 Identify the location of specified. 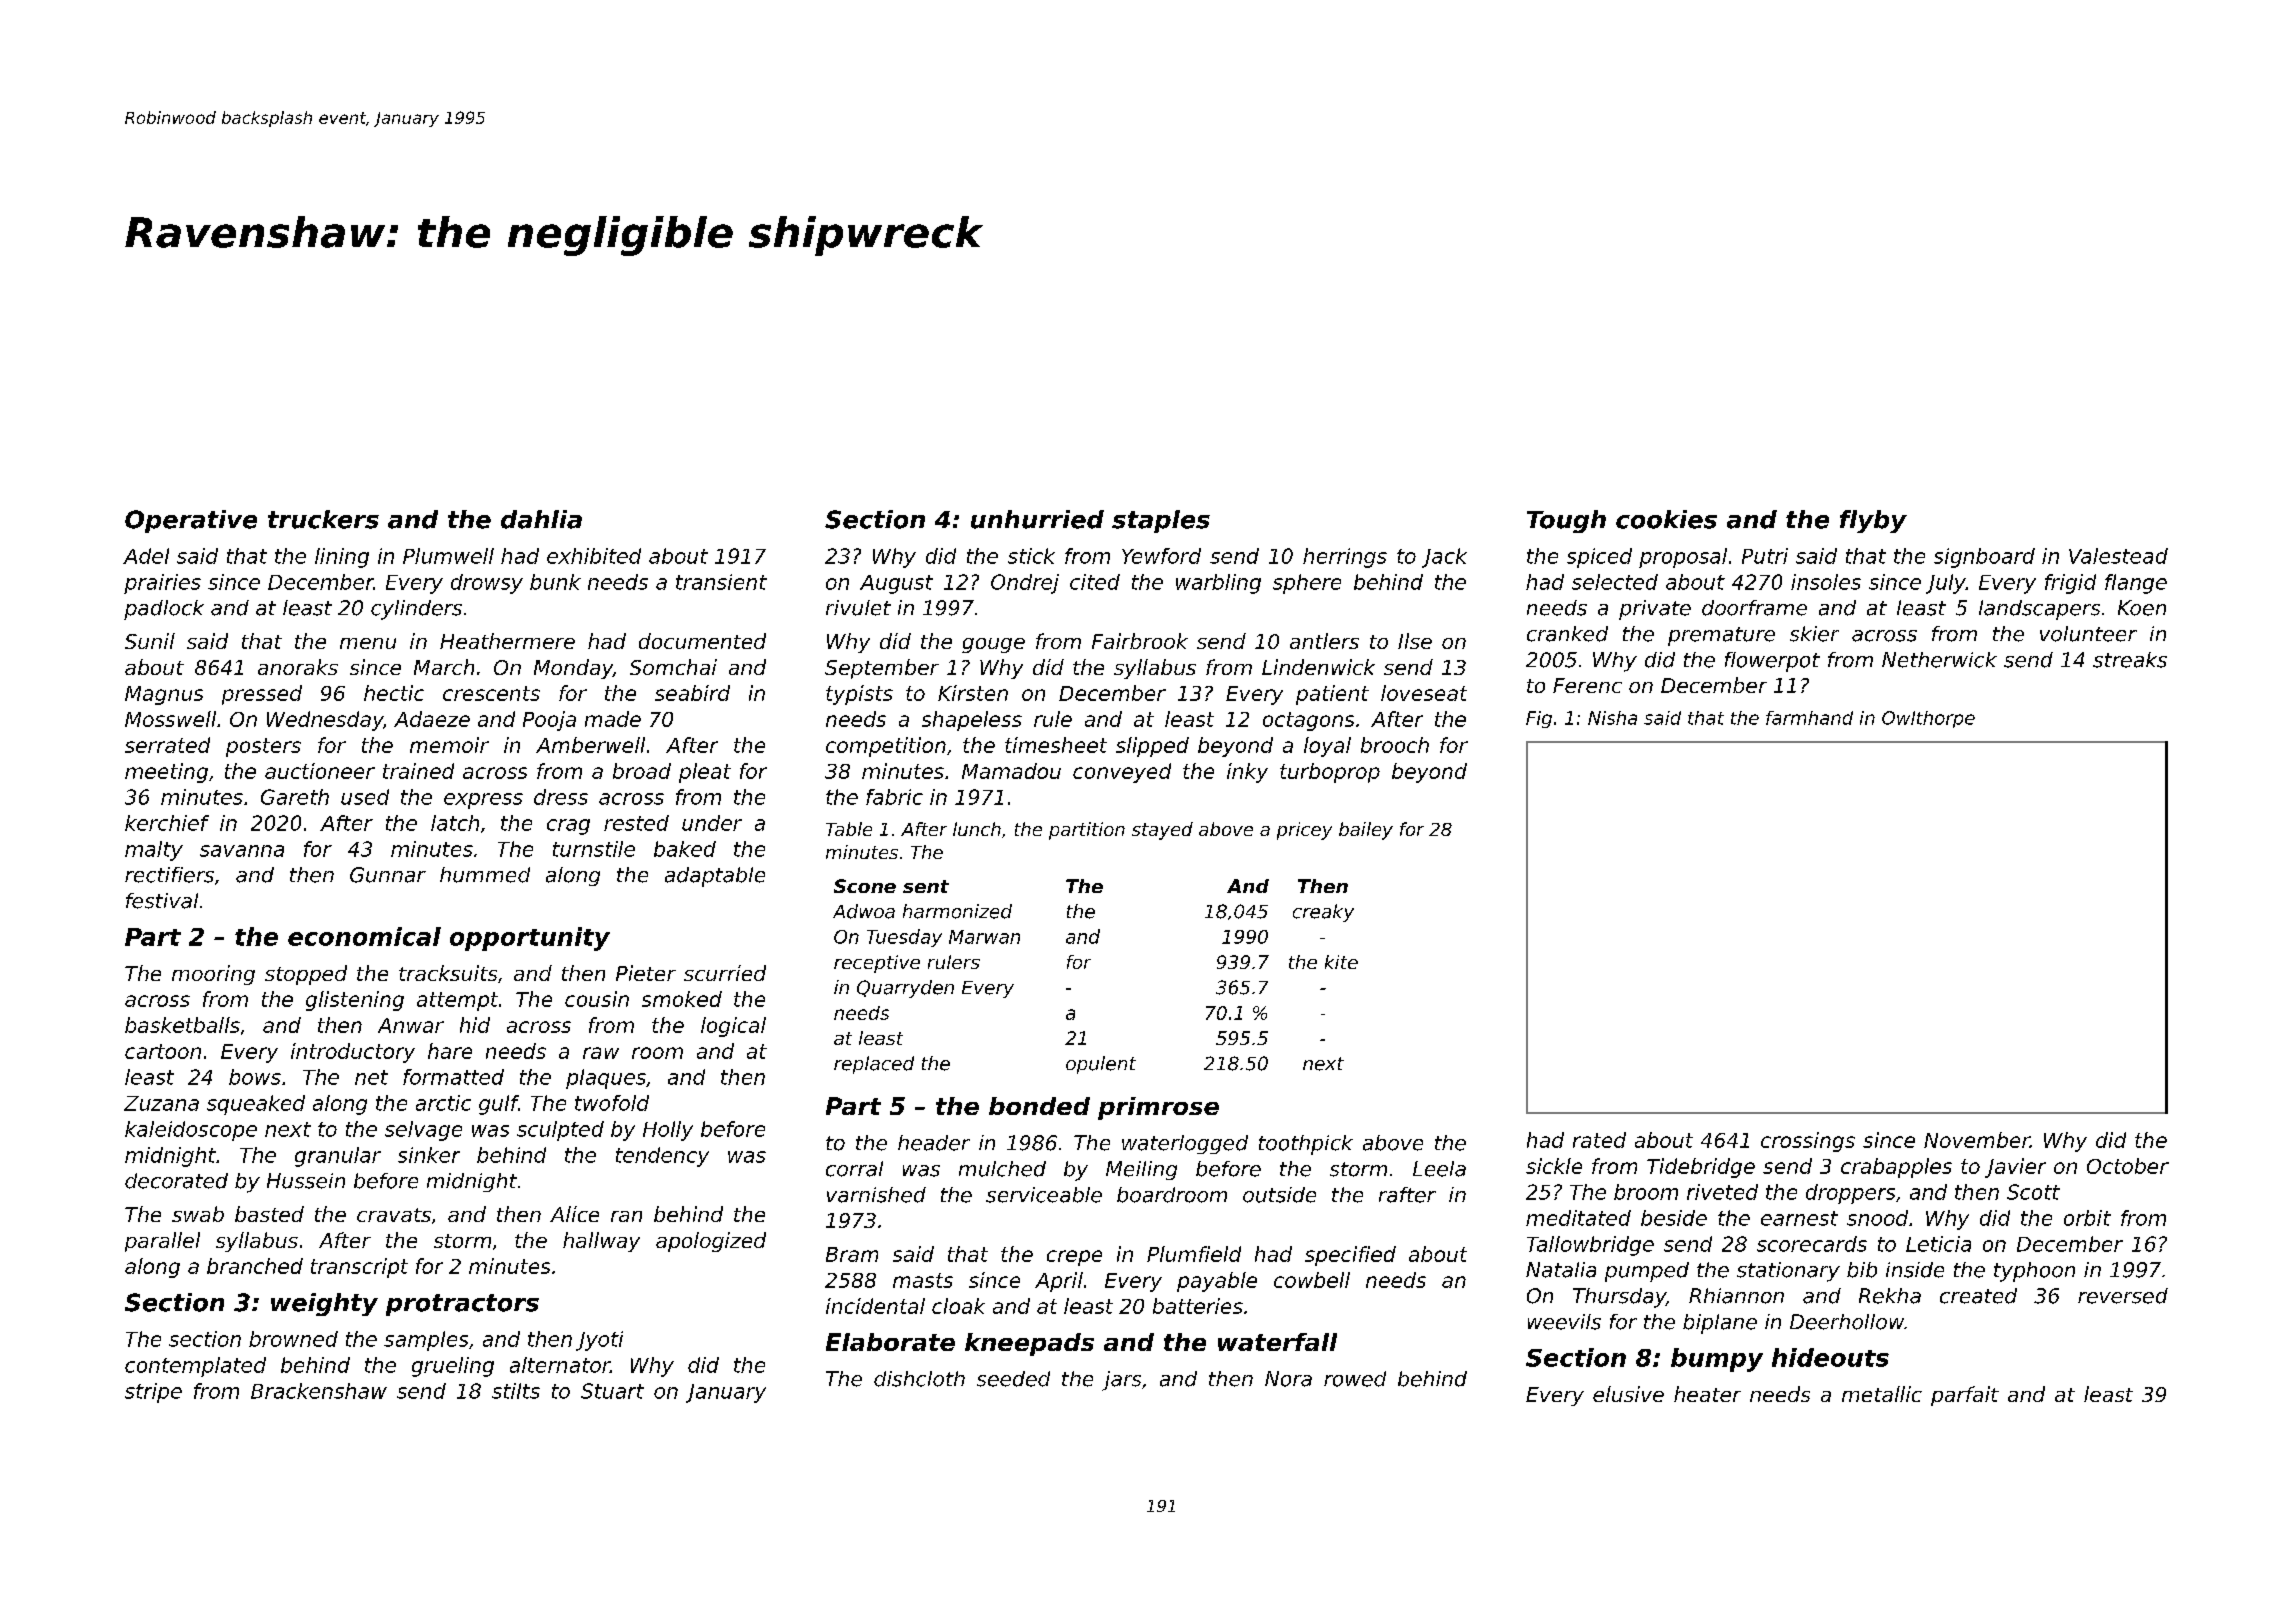
(1350, 1256).
